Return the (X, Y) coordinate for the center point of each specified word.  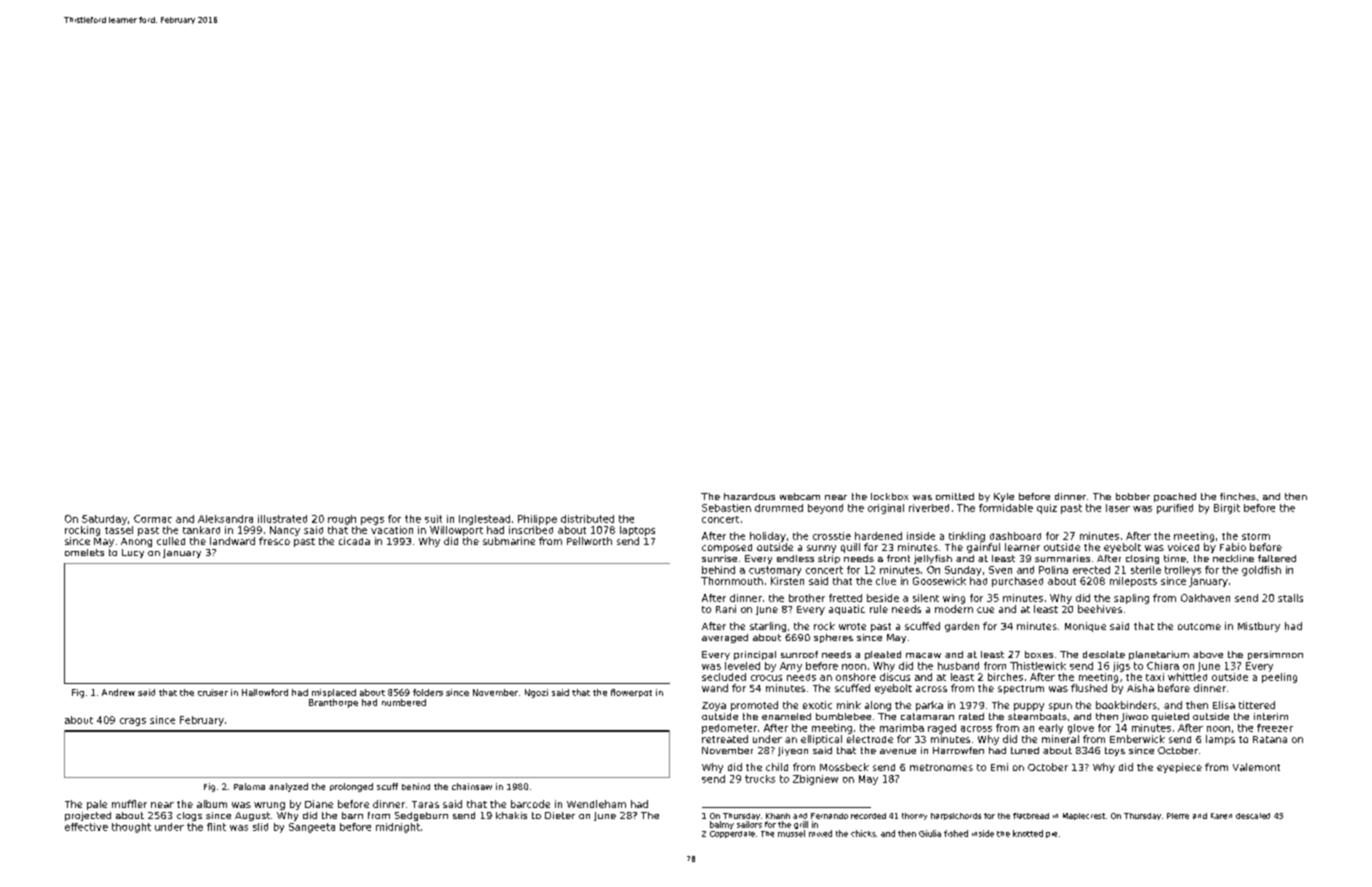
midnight (398, 828)
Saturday (104, 520)
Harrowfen (958, 750)
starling (768, 627)
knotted (1028, 833)
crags (133, 722)
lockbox (889, 496)
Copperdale (732, 834)
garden (962, 627)
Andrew (118, 692)
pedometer (729, 729)
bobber (1133, 496)
